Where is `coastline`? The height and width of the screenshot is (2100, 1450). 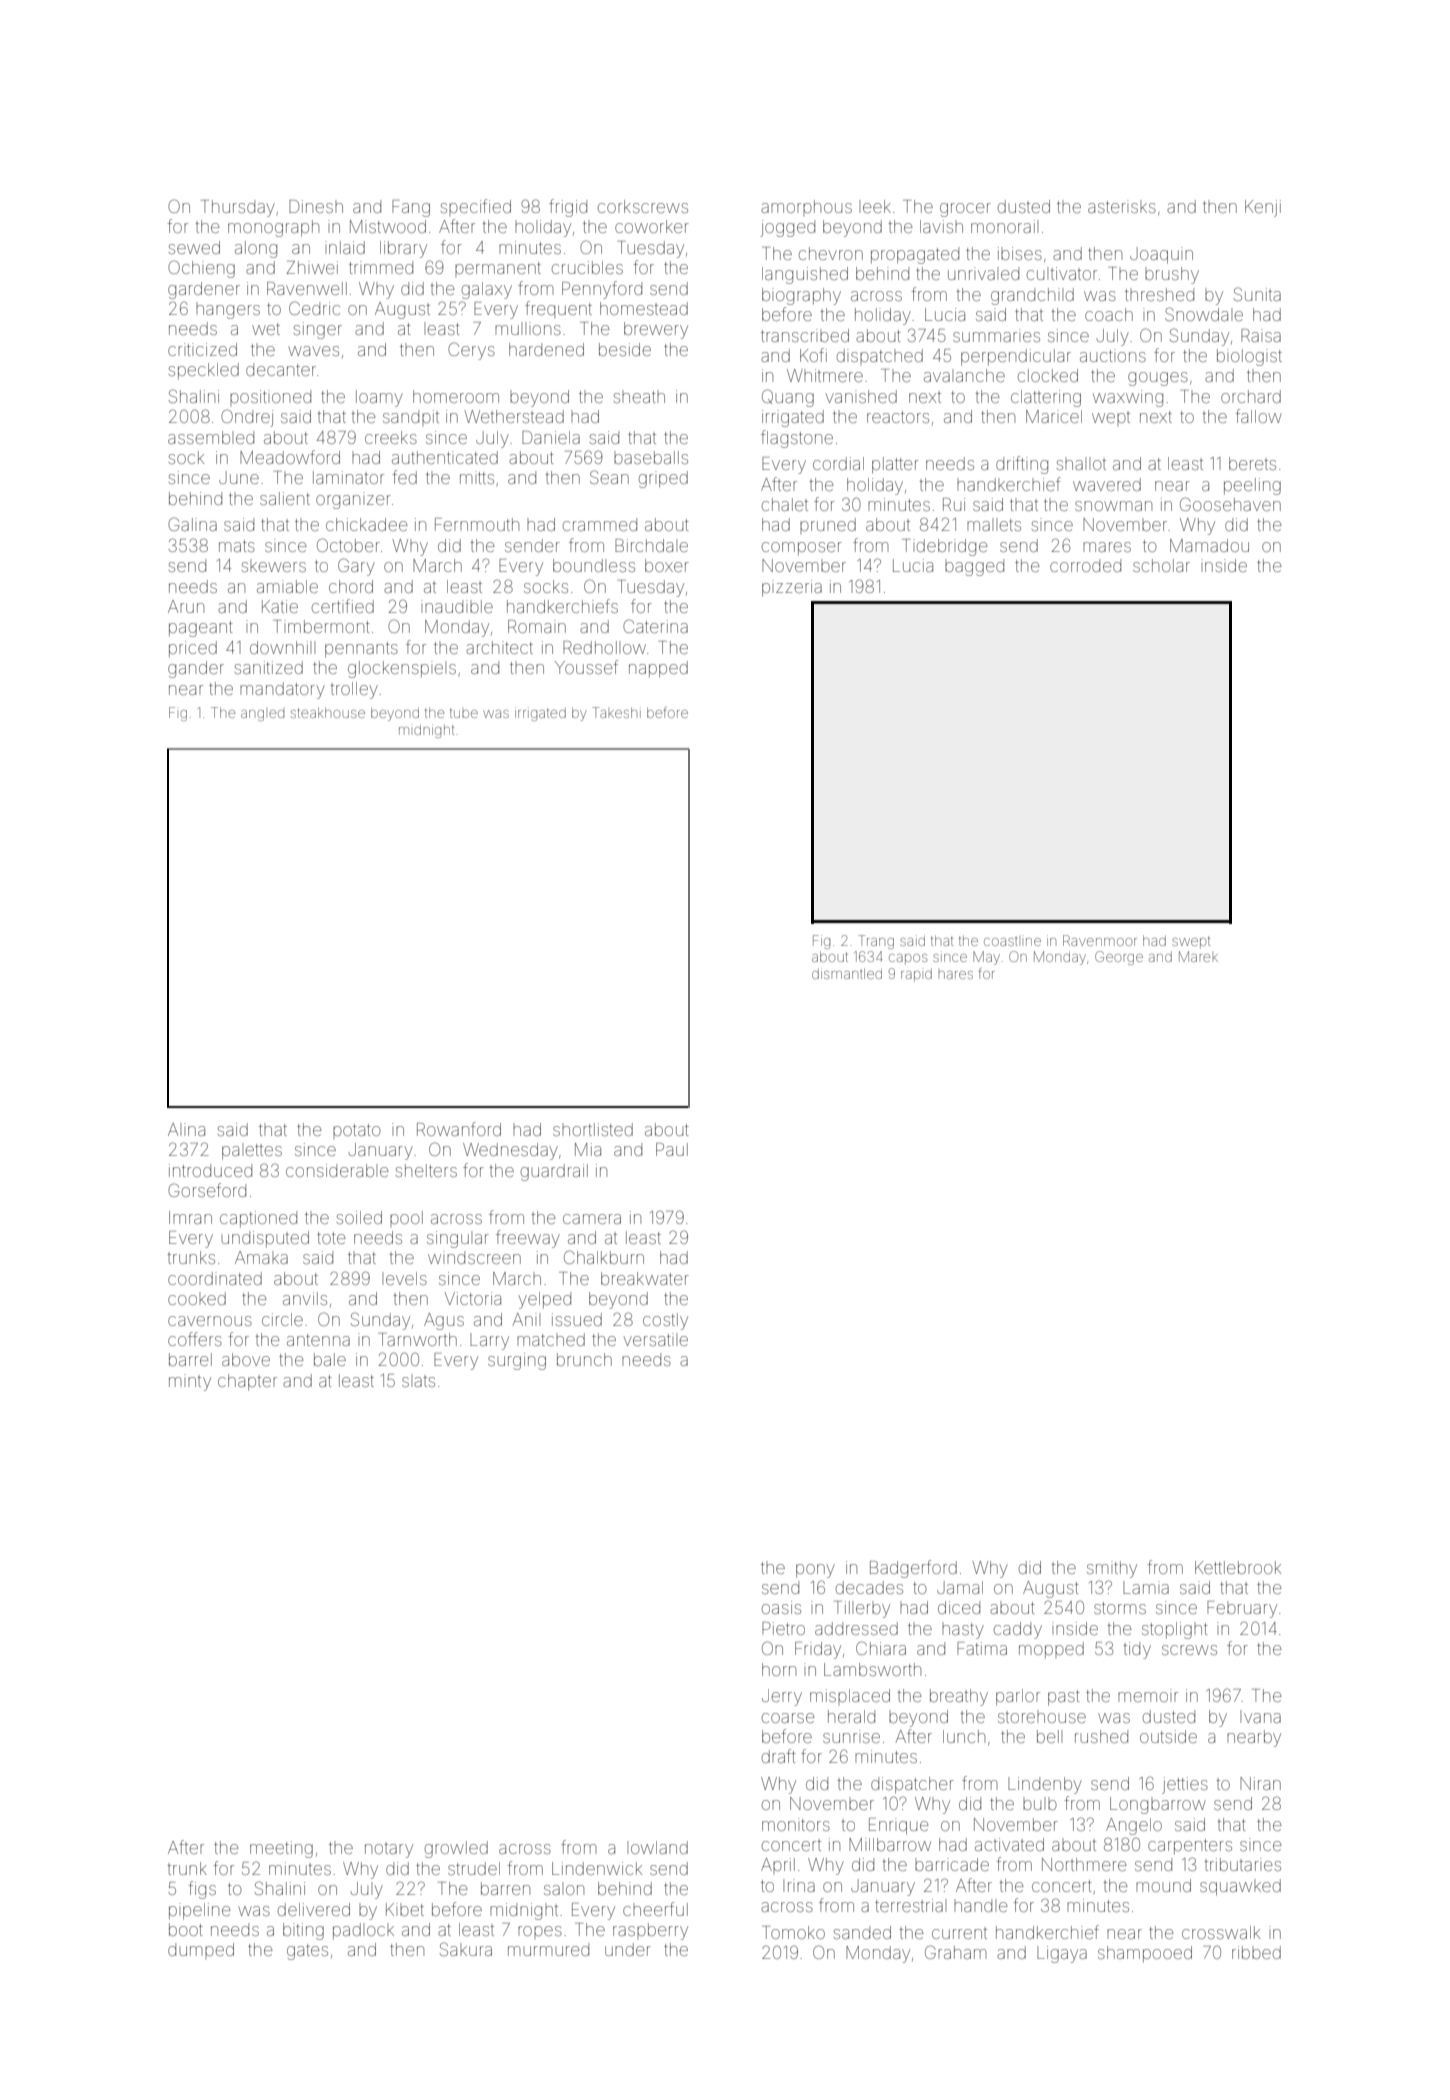
coastline is located at coordinates (1012, 941).
